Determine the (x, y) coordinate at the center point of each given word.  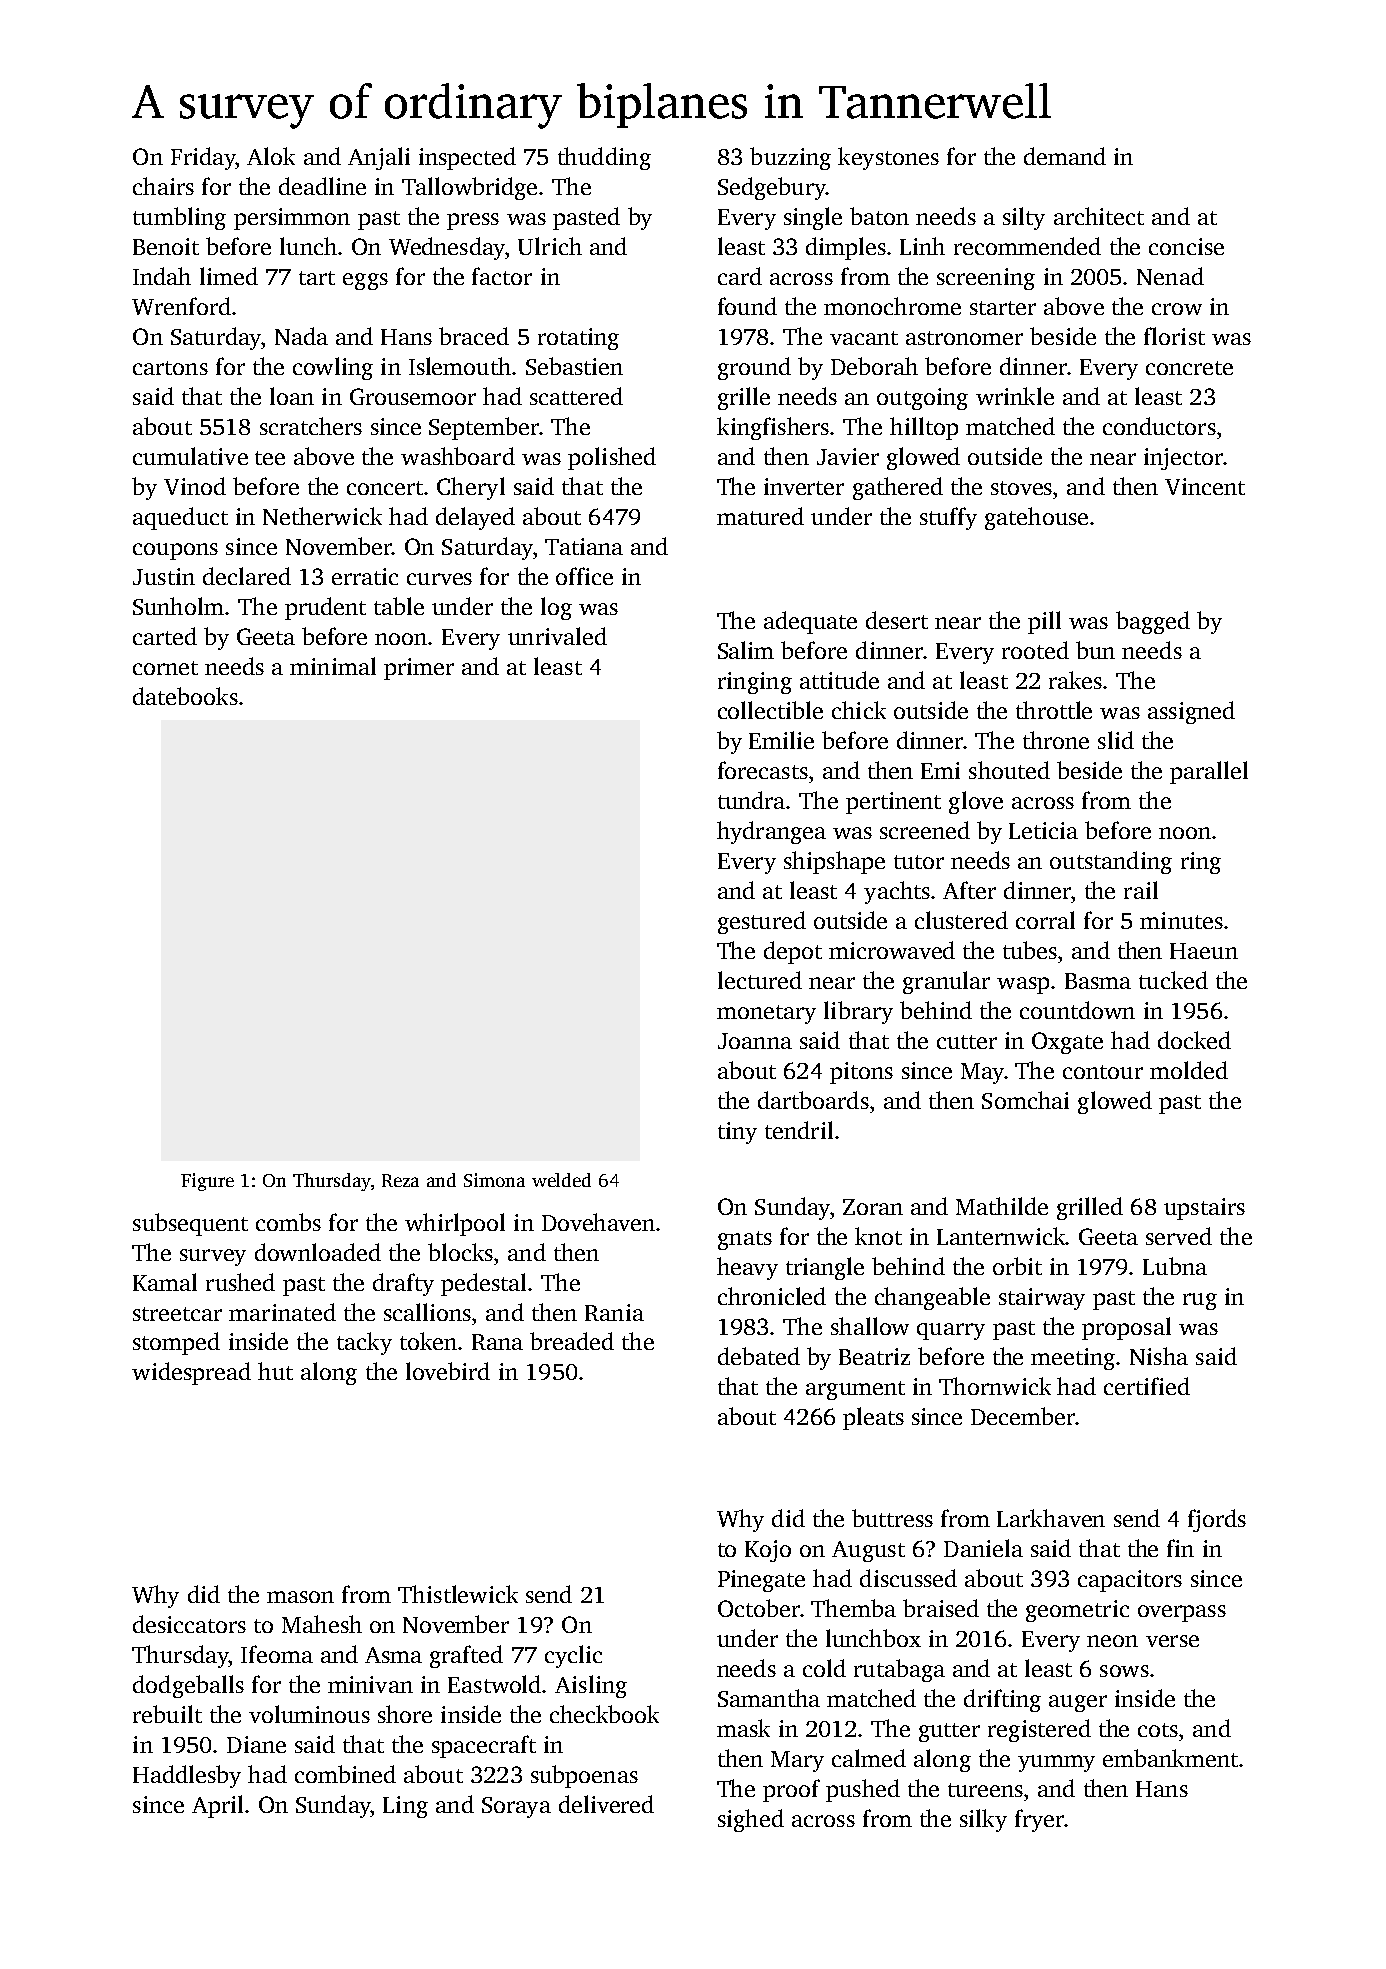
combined (345, 1774)
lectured (760, 980)
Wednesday (447, 248)
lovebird (448, 1371)
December (1023, 1416)
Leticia (1043, 830)
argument (855, 1390)
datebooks (185, 696)
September (484, 428)
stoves (1021, 488)
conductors (1159, 426)
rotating (578, 339)
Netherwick (322, 516)
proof (791, 1790)
